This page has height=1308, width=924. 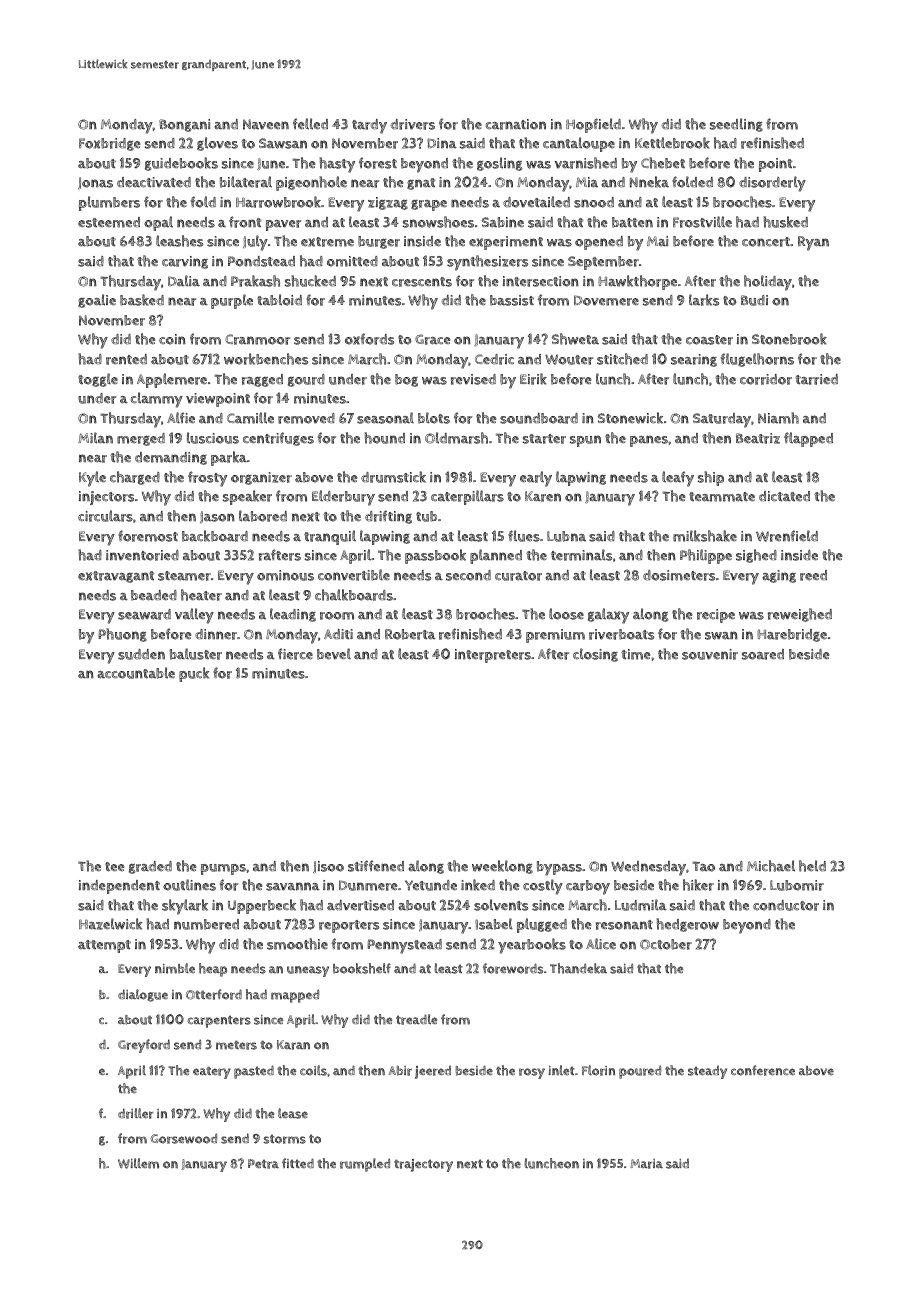 What do you see at coordinates (354, 575) in the page?
I see `convertible` at bounding box center [354, 575].
